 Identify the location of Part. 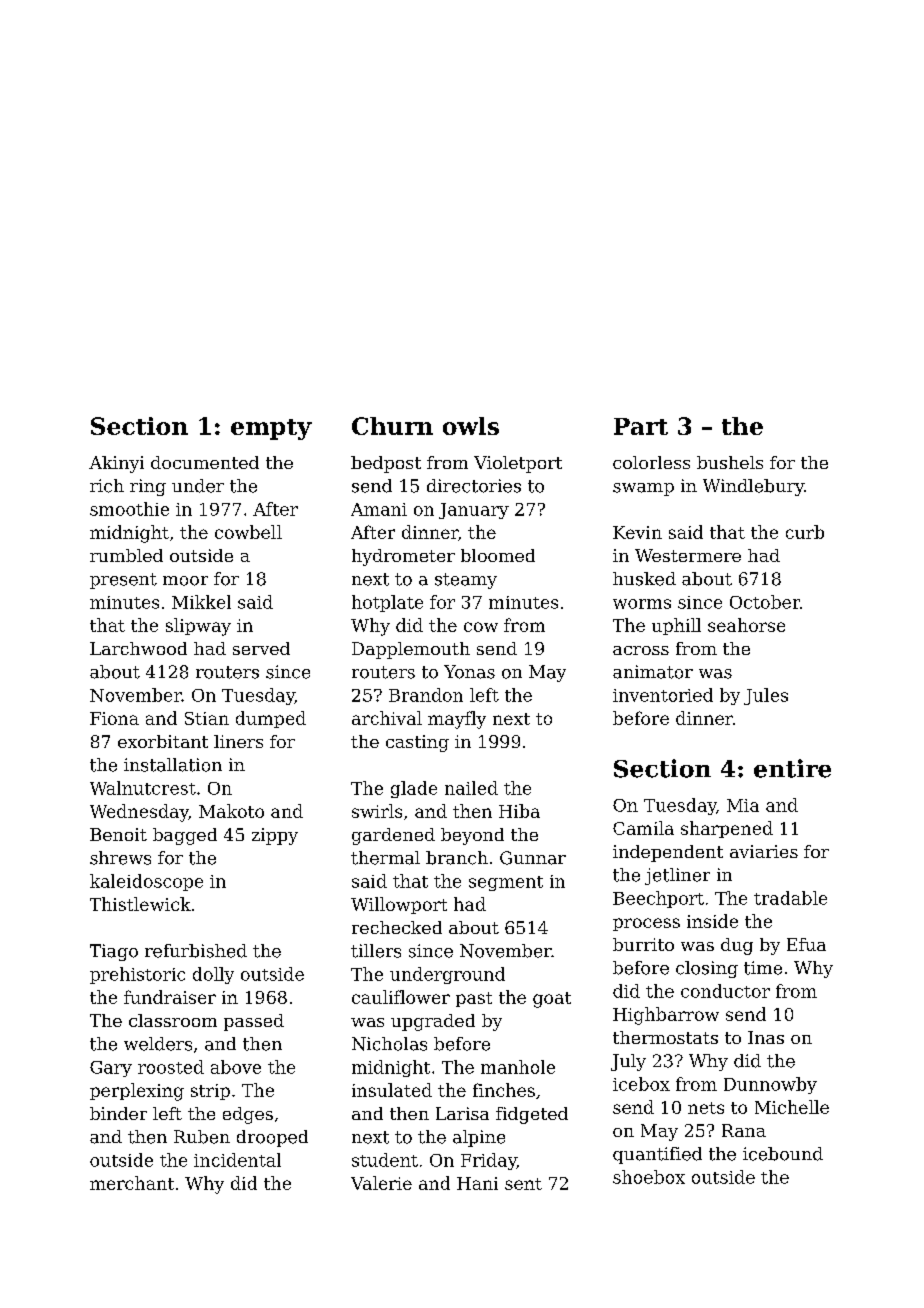
(641, 426).
